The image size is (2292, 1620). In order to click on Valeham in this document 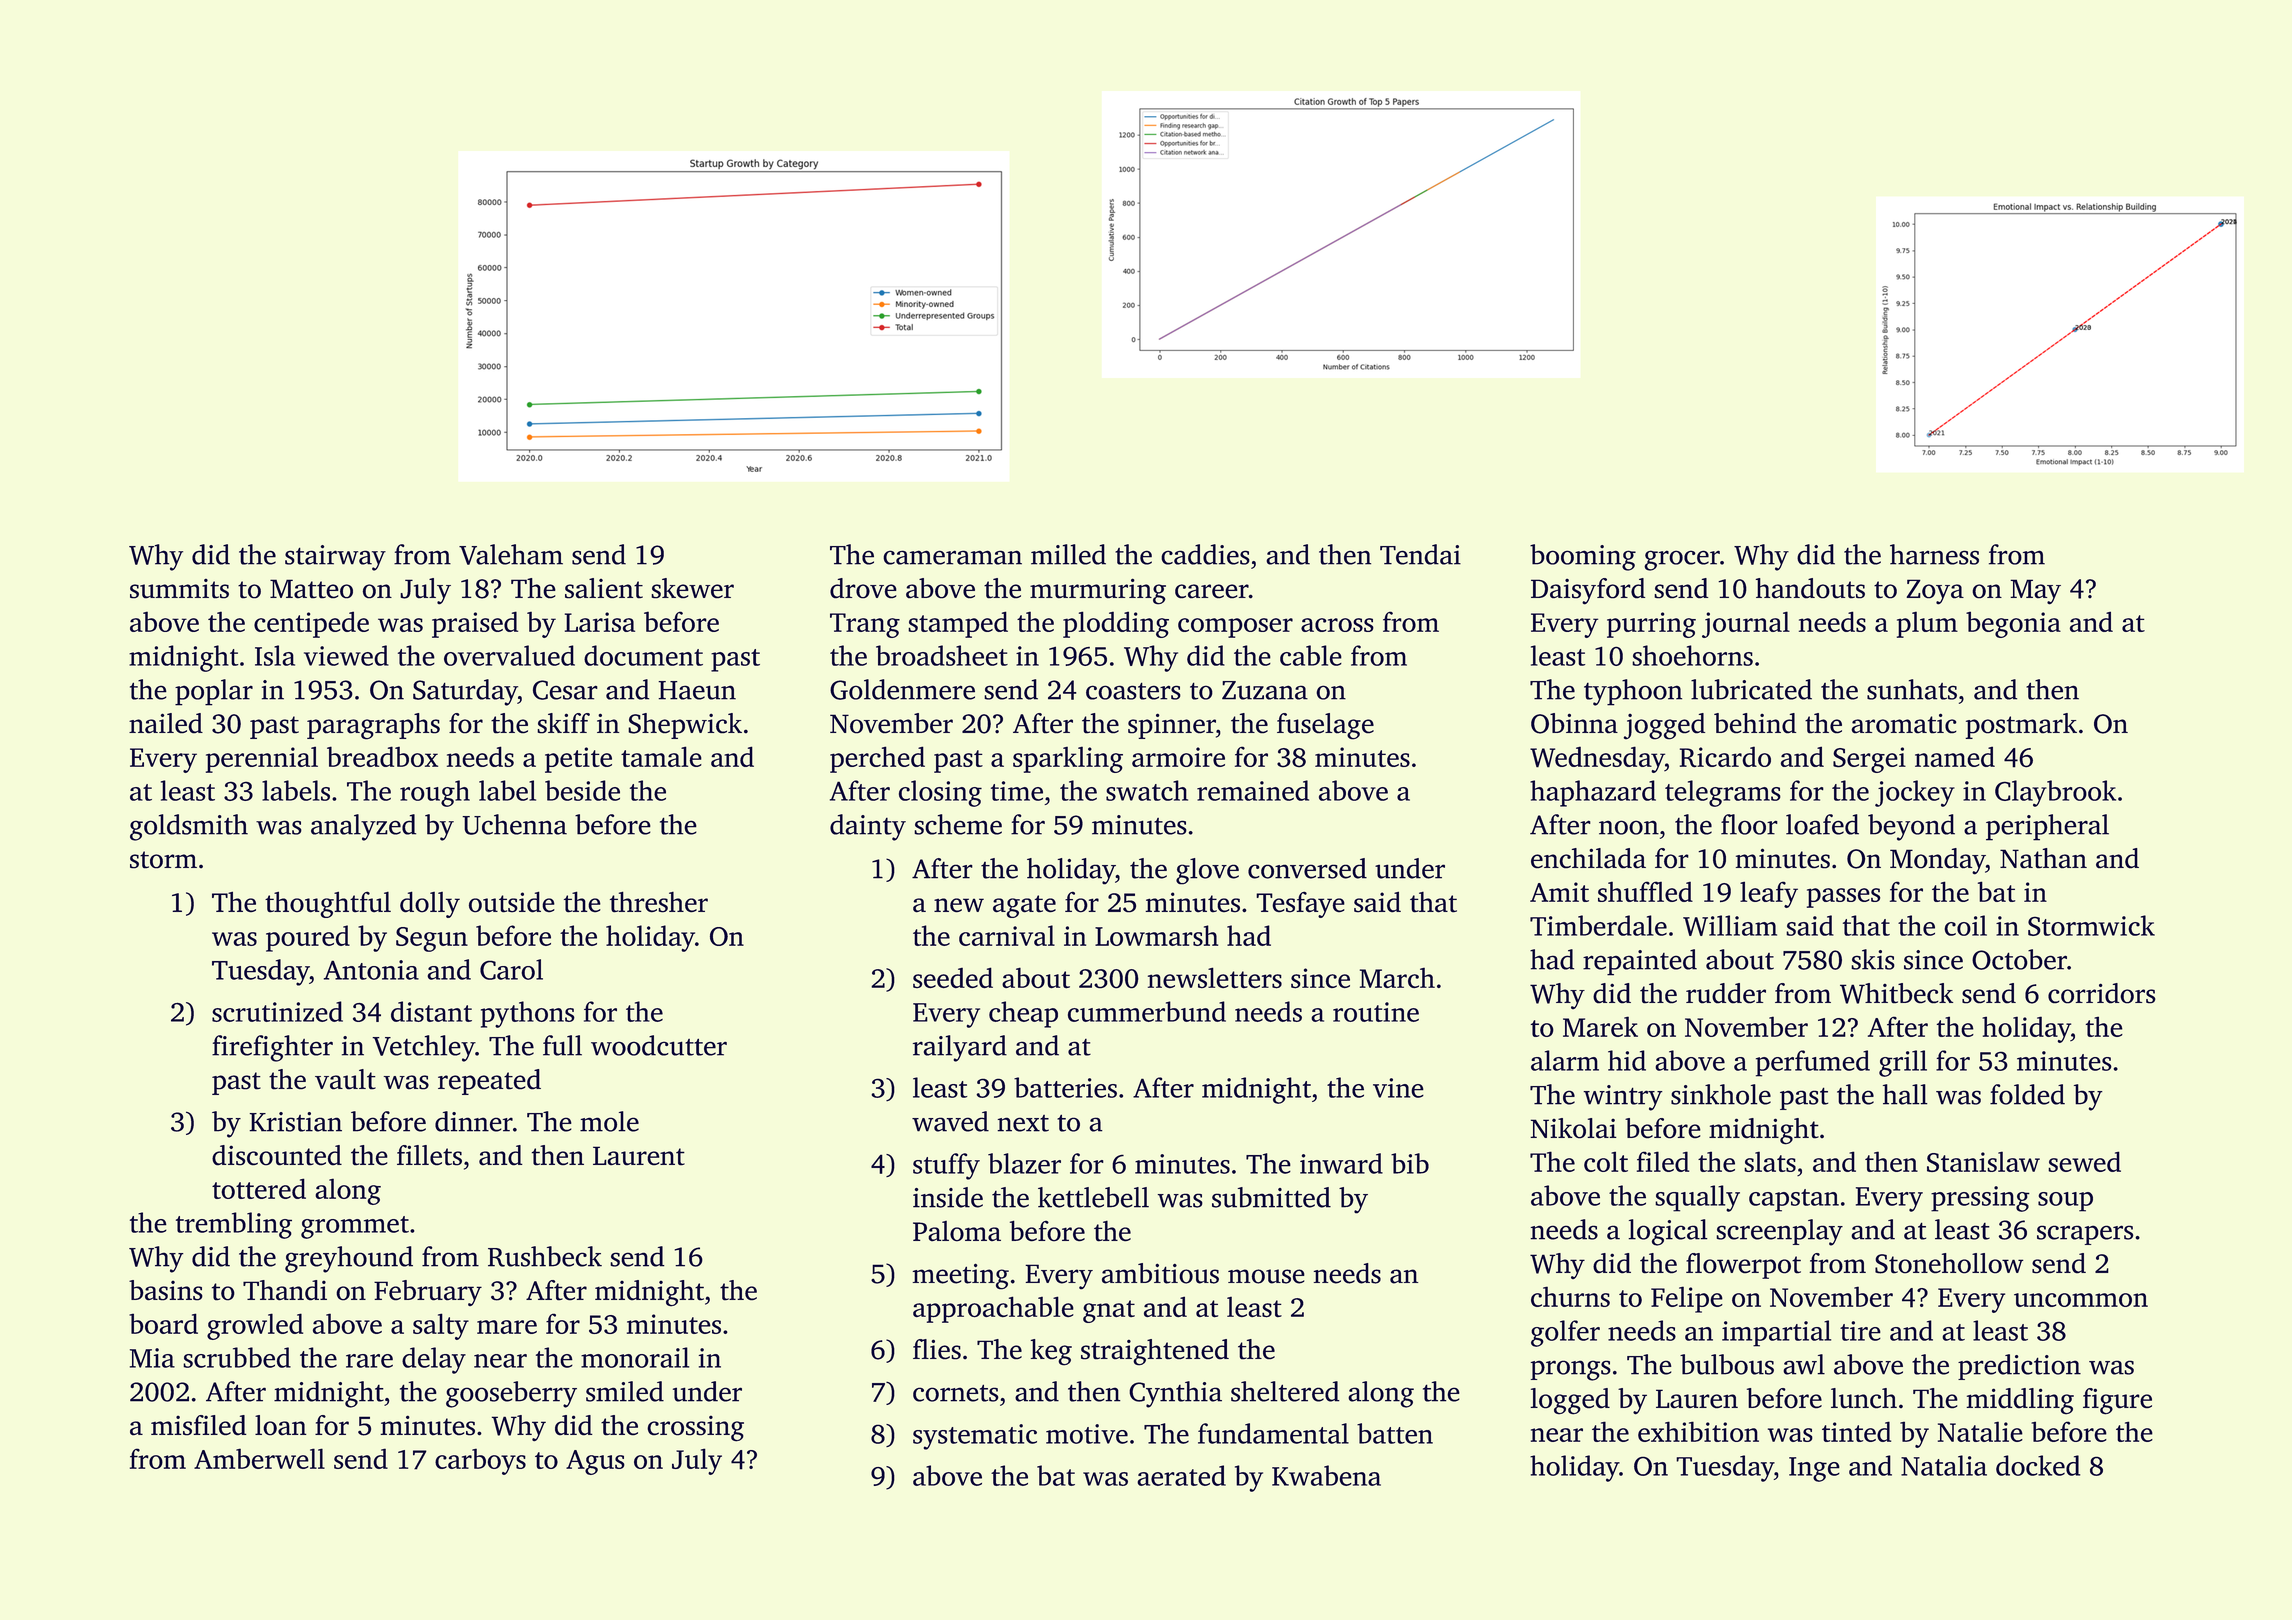, I will do `click(511, 554)`.
